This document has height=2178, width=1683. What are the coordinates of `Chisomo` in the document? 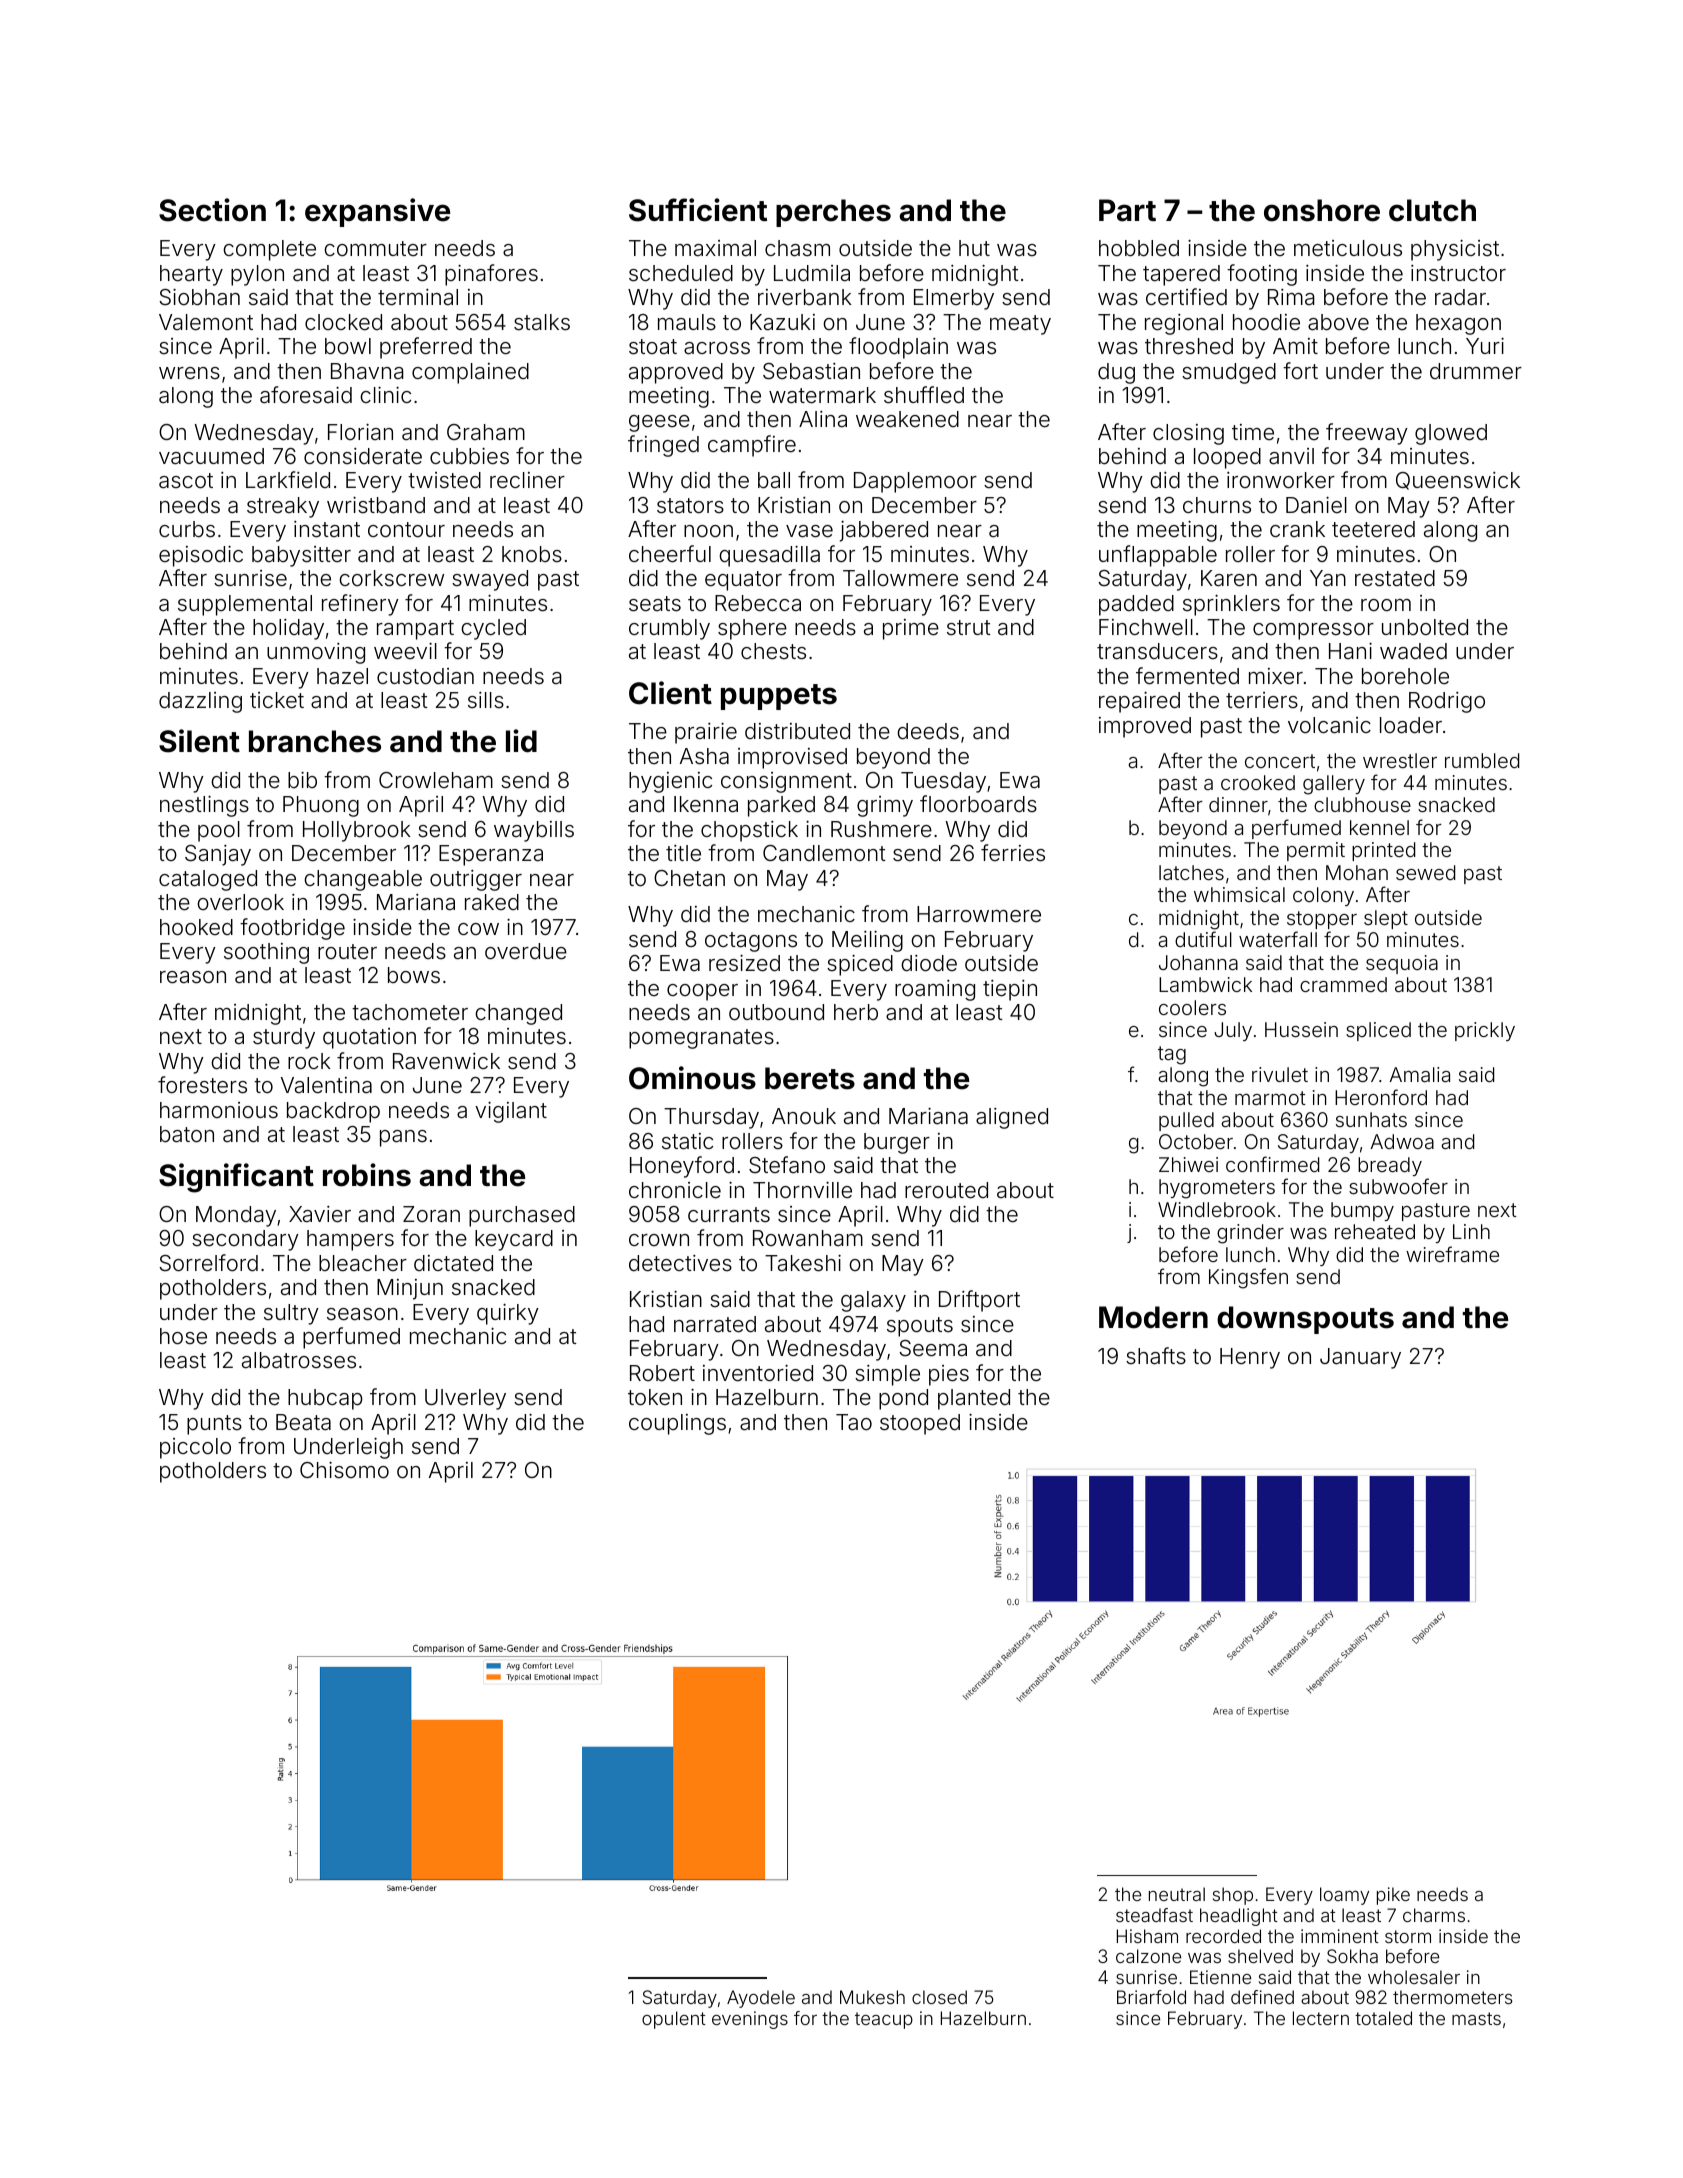 It's located at (344, 1470).
